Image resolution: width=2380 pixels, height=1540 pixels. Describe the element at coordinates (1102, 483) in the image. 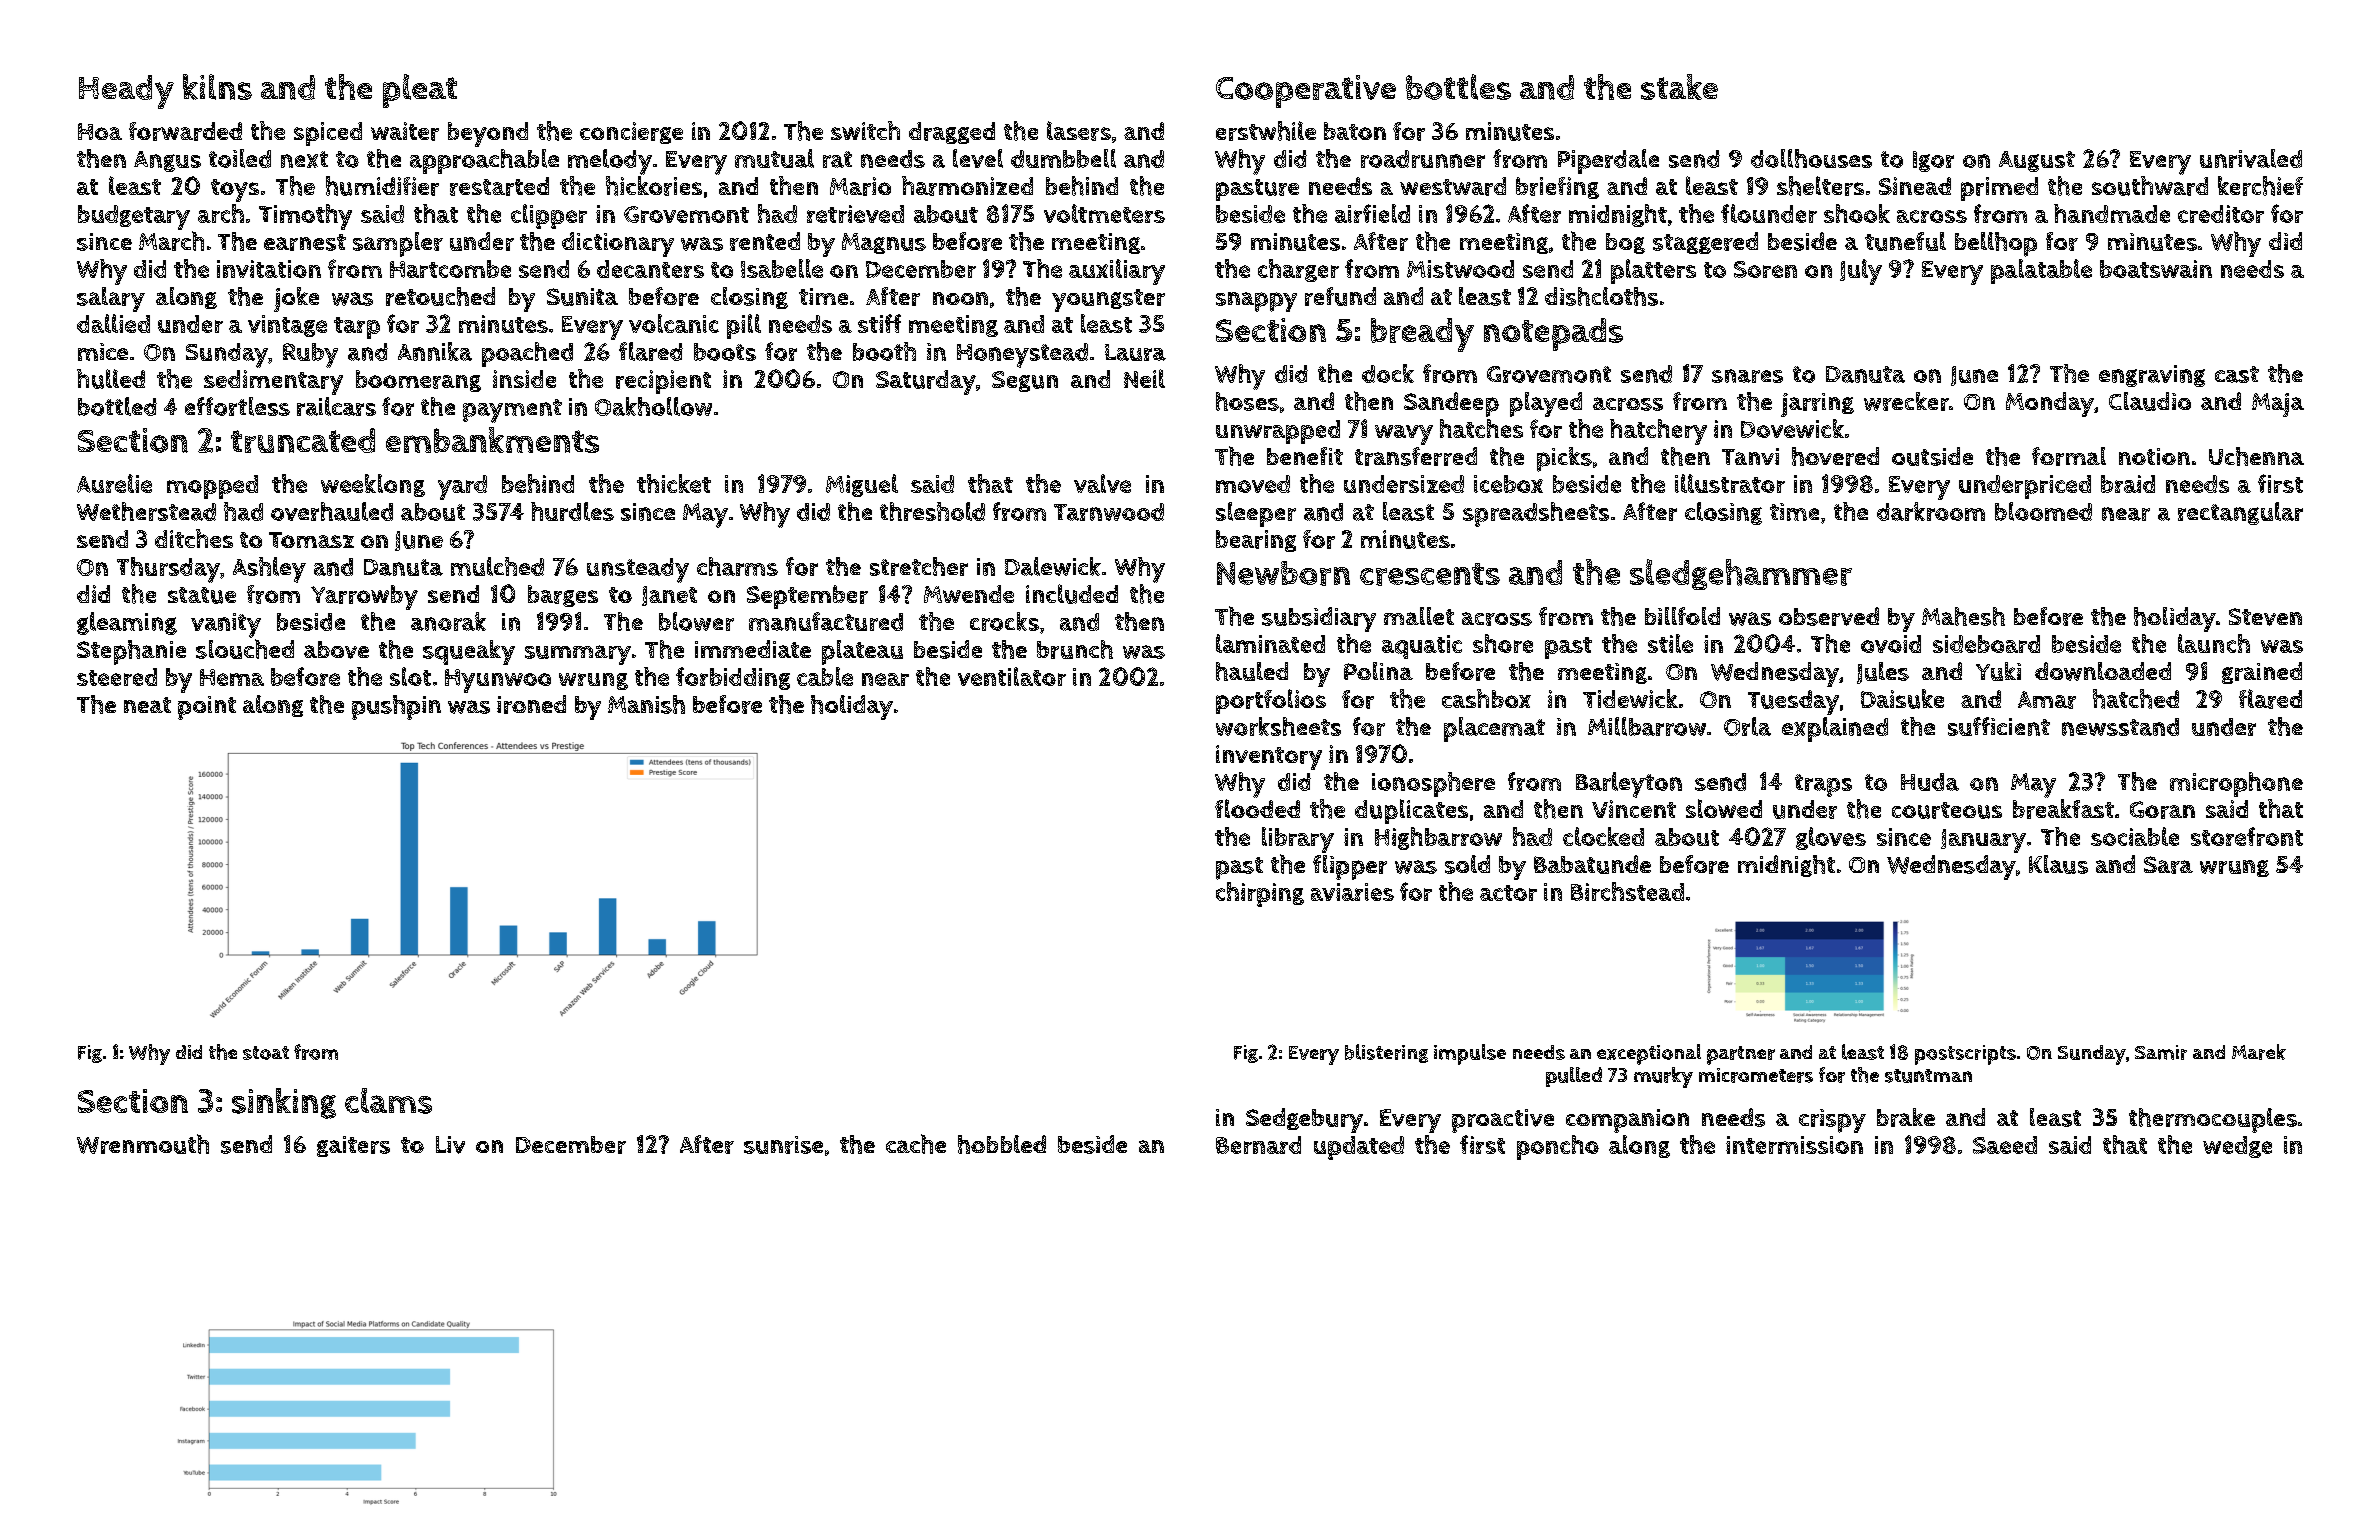

I see `valve` at that location.
